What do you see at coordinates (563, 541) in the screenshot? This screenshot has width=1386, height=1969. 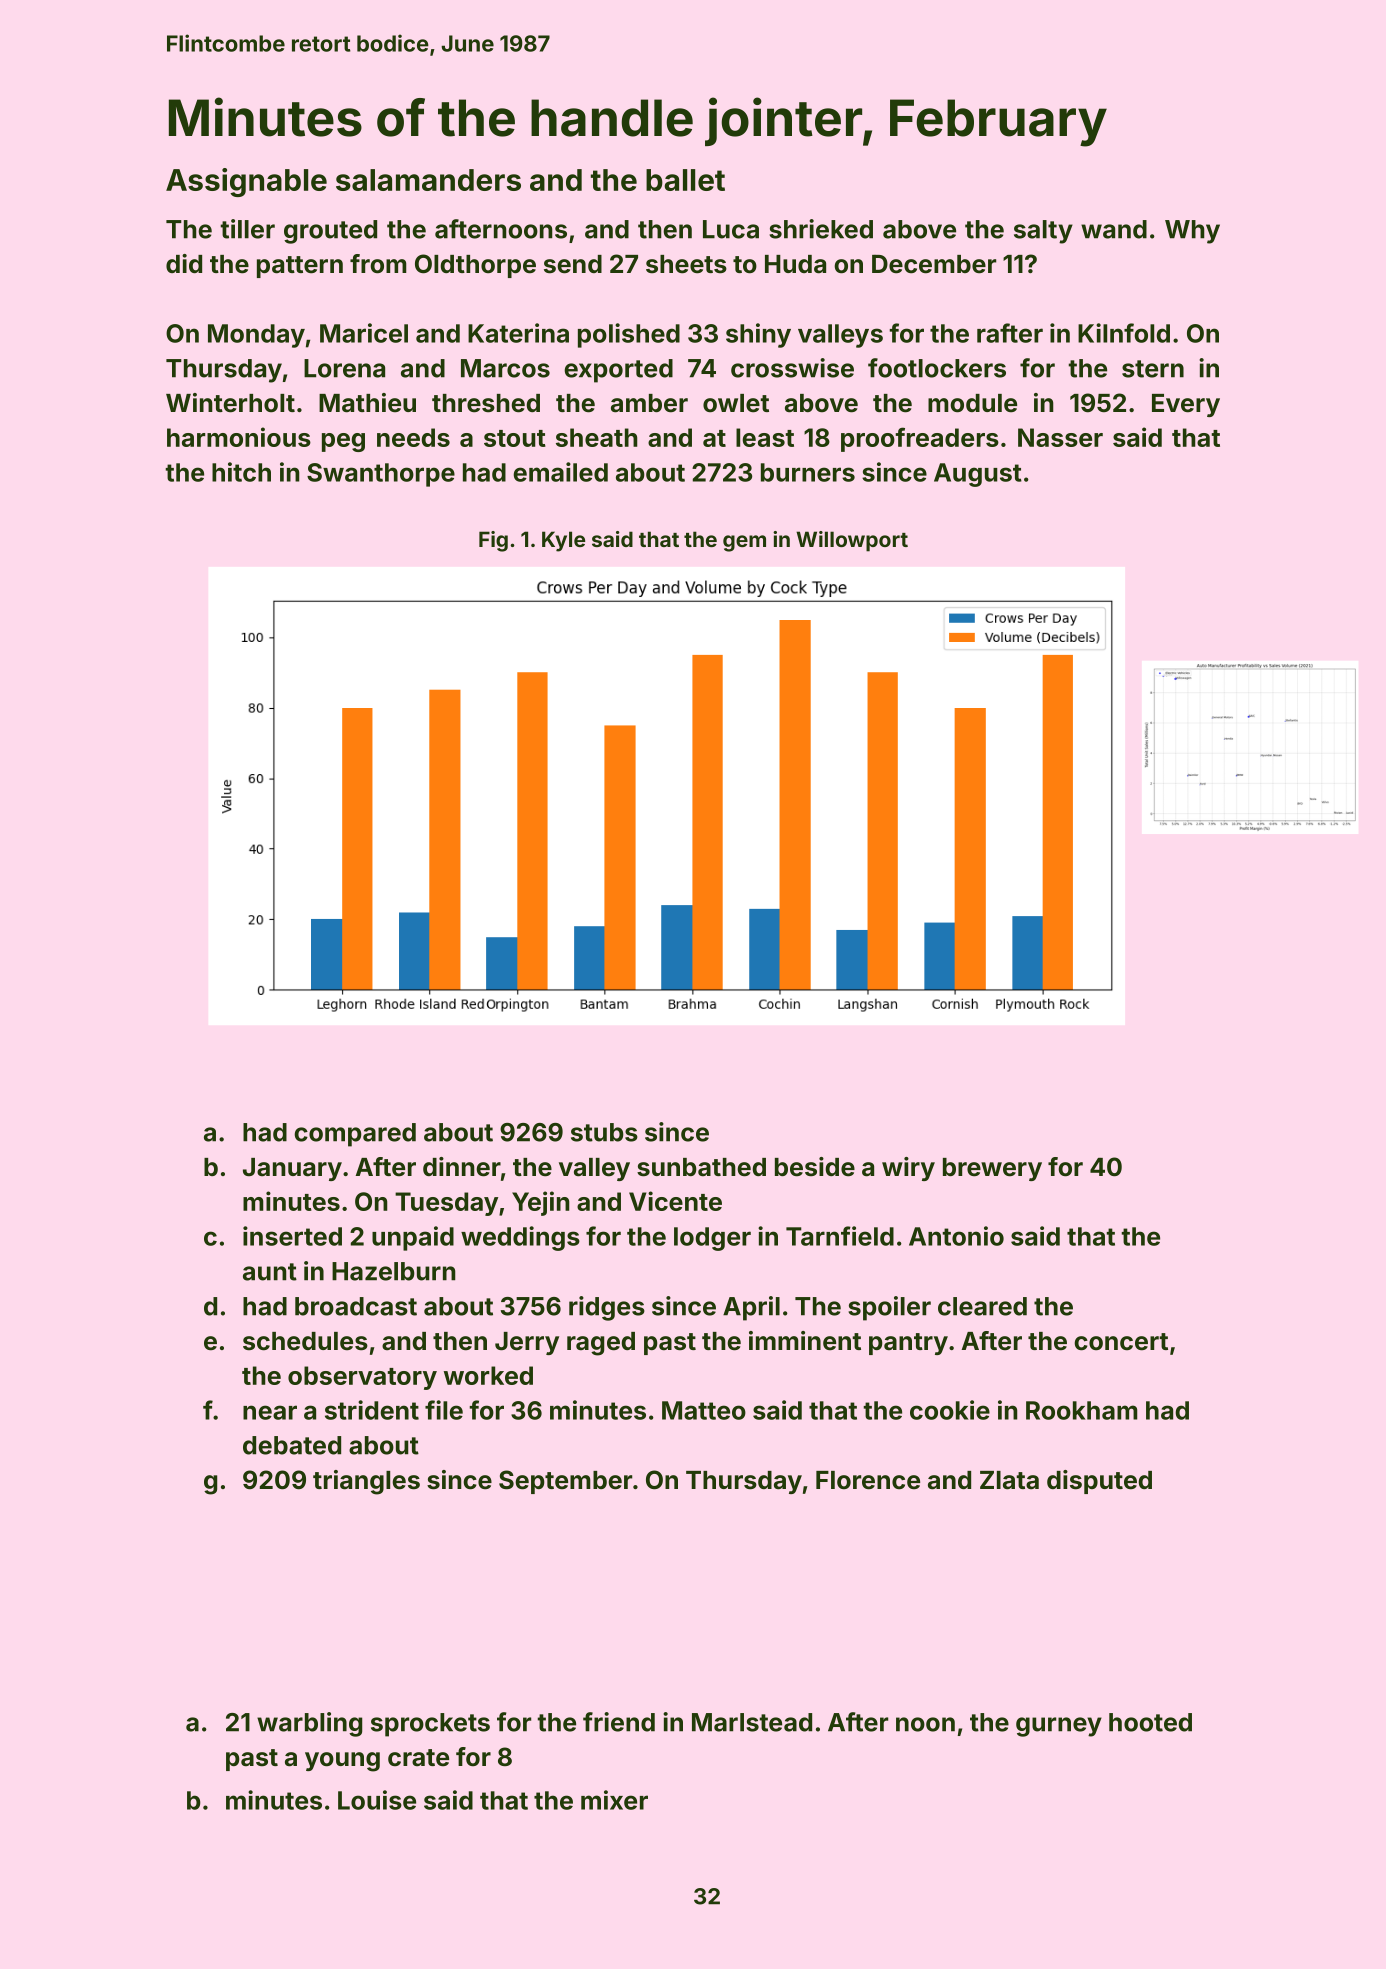 I see `Kyle` at bounding box center [563, 541].
